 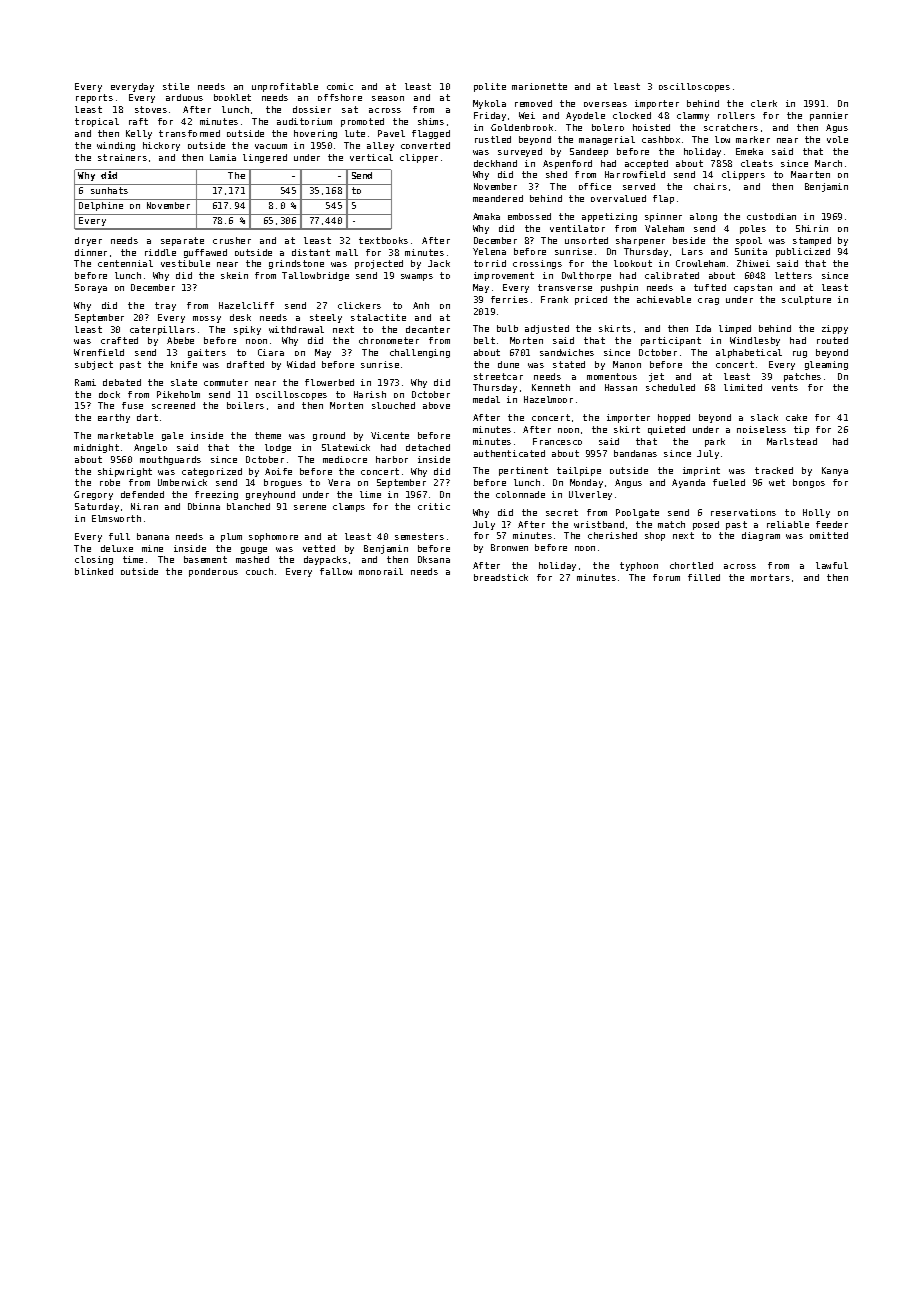 What do you see at coordinates (132, 405) in the screenshot?
I see `fuse` at bounding box center [132, 405].
